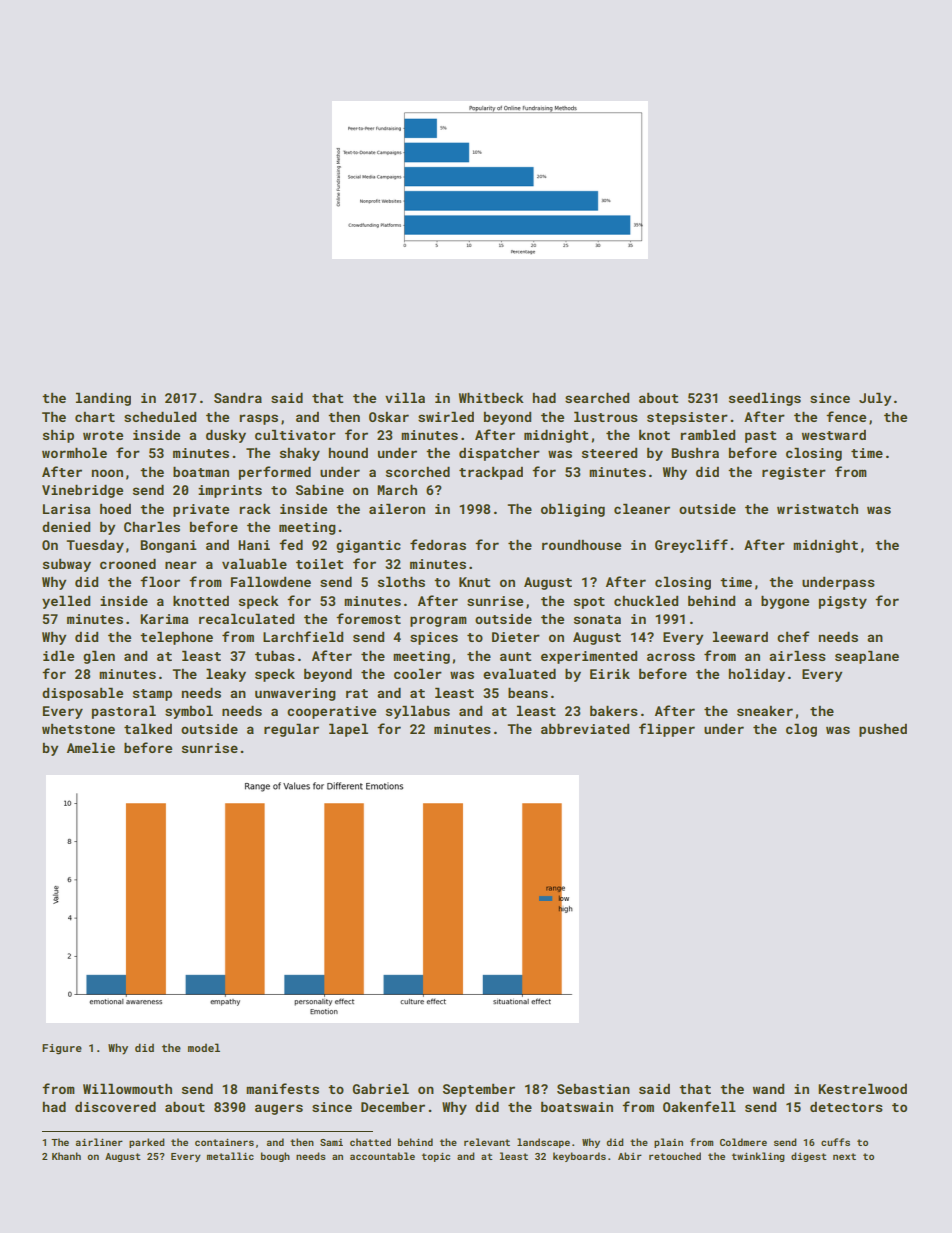 This document has height=1233, width=952. Describe the element at coordinates (103, 399) in the document. I see `landing` at that location.
